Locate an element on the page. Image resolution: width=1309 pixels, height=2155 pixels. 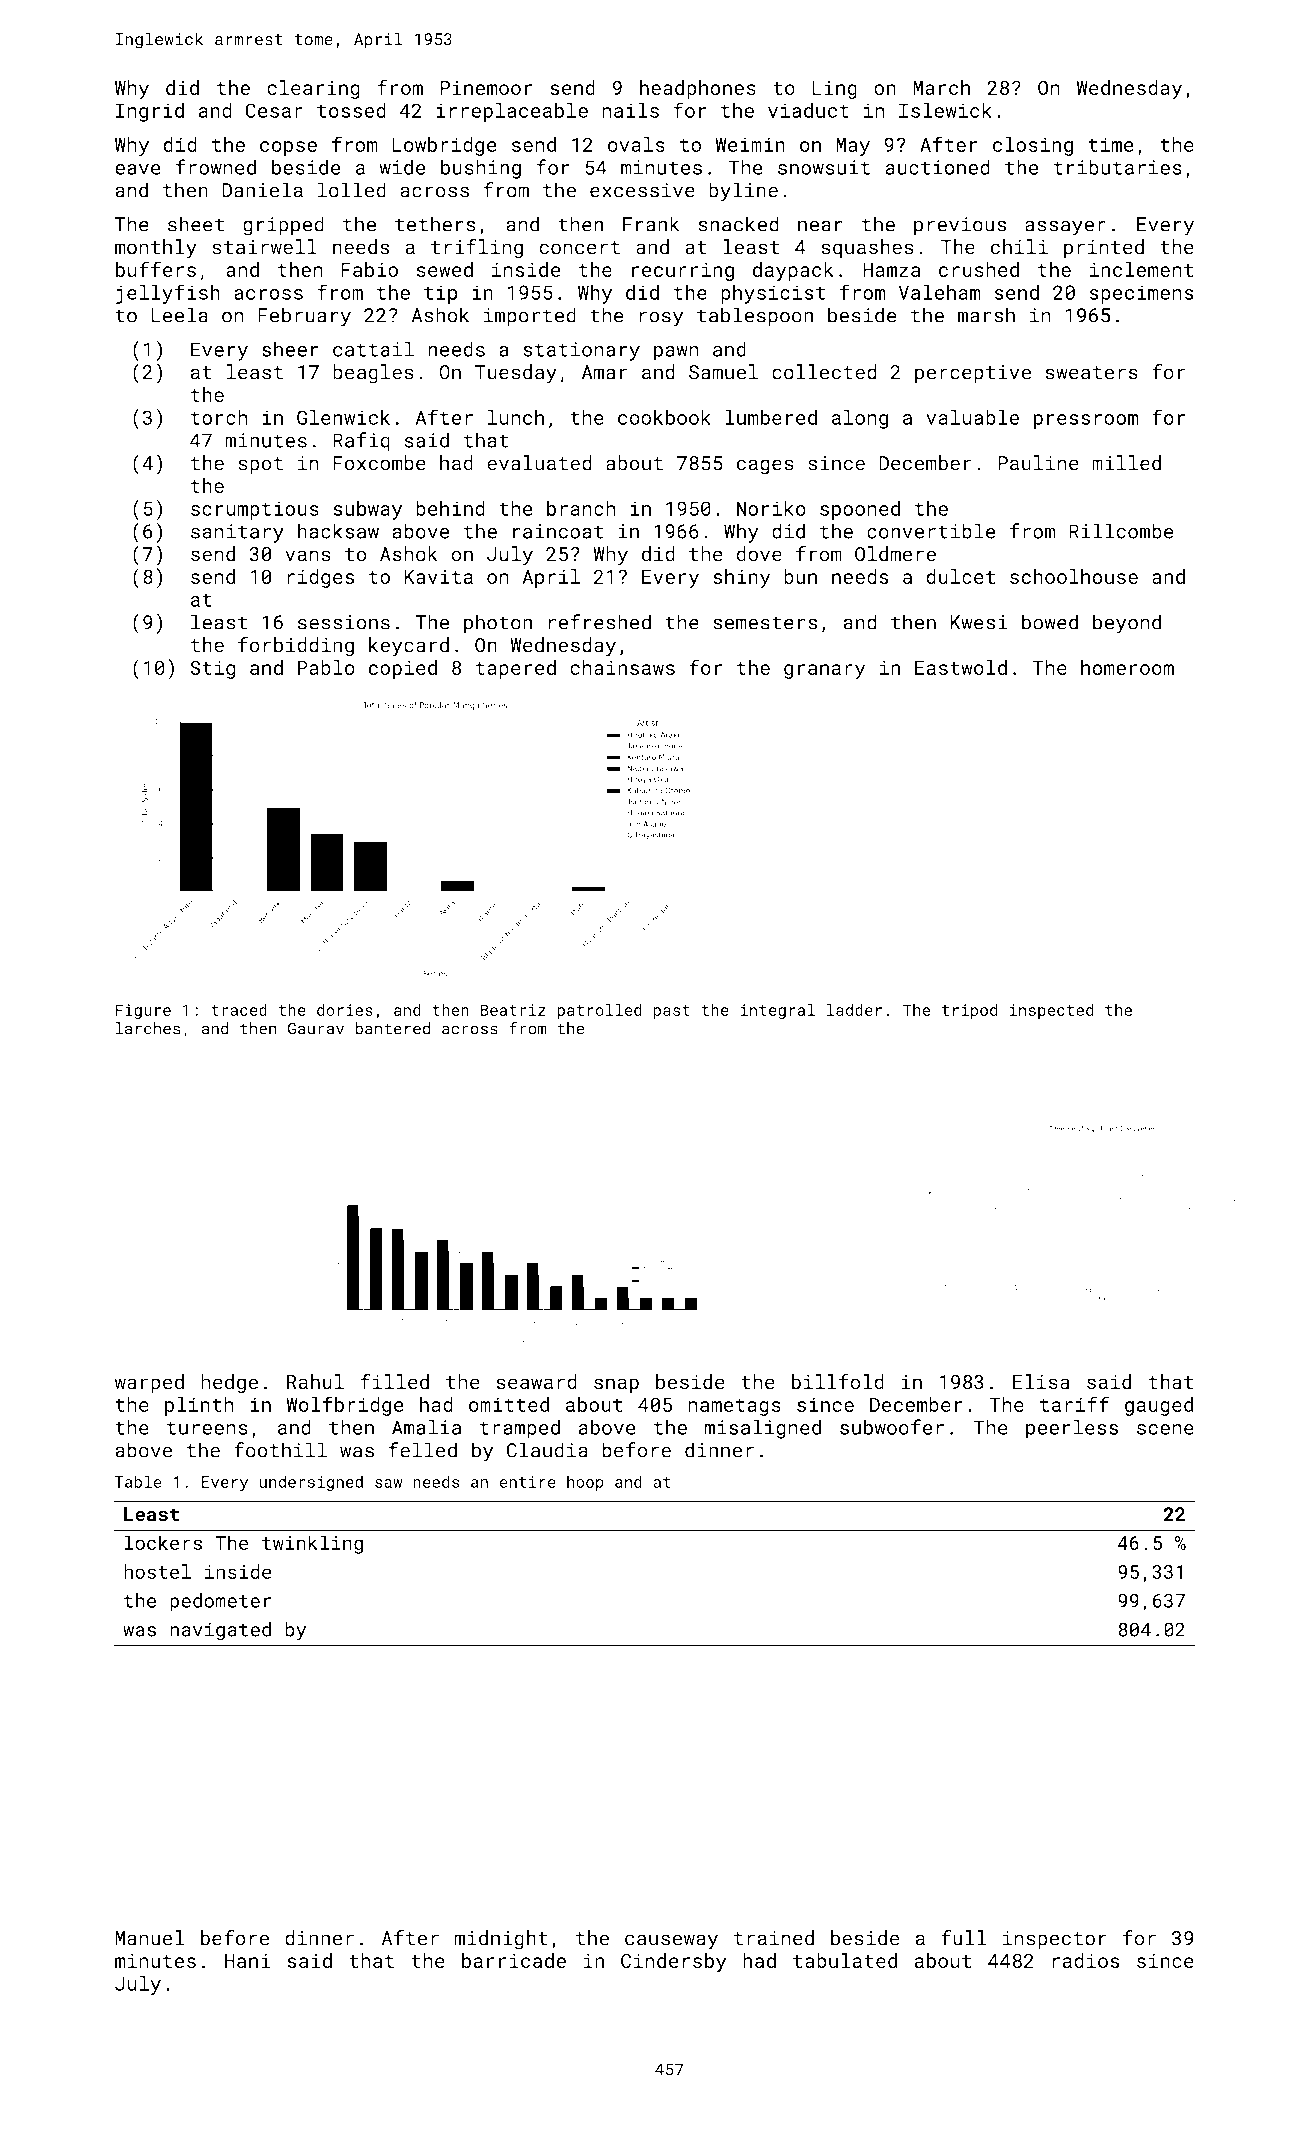
cookbook is located at coordinates (664, 417).
